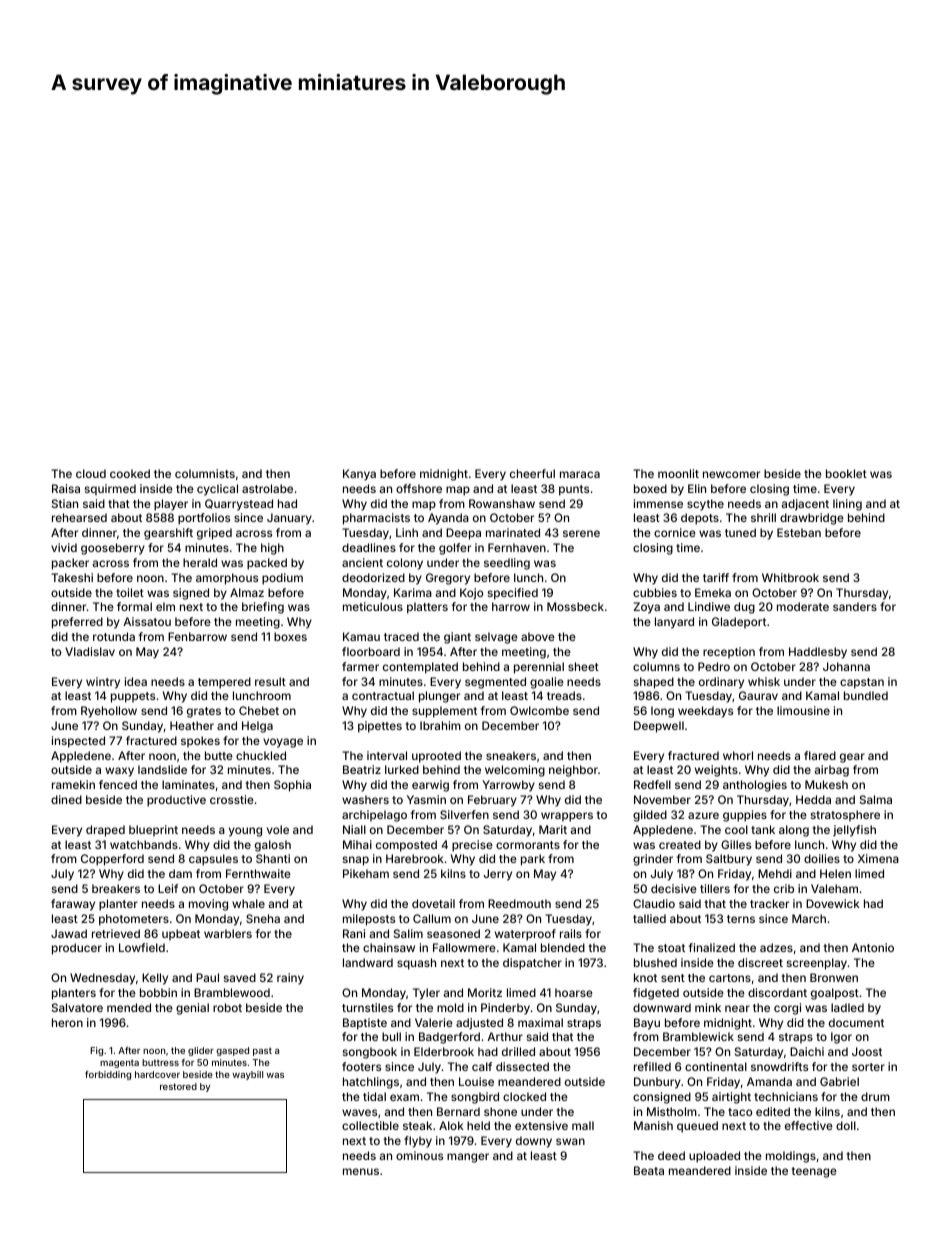 Image resolution: width=952 pixels, height=1233 pixels. Describe the element at coordinates (873, 947) in the screenshot. I see `Antonio` at that location.
